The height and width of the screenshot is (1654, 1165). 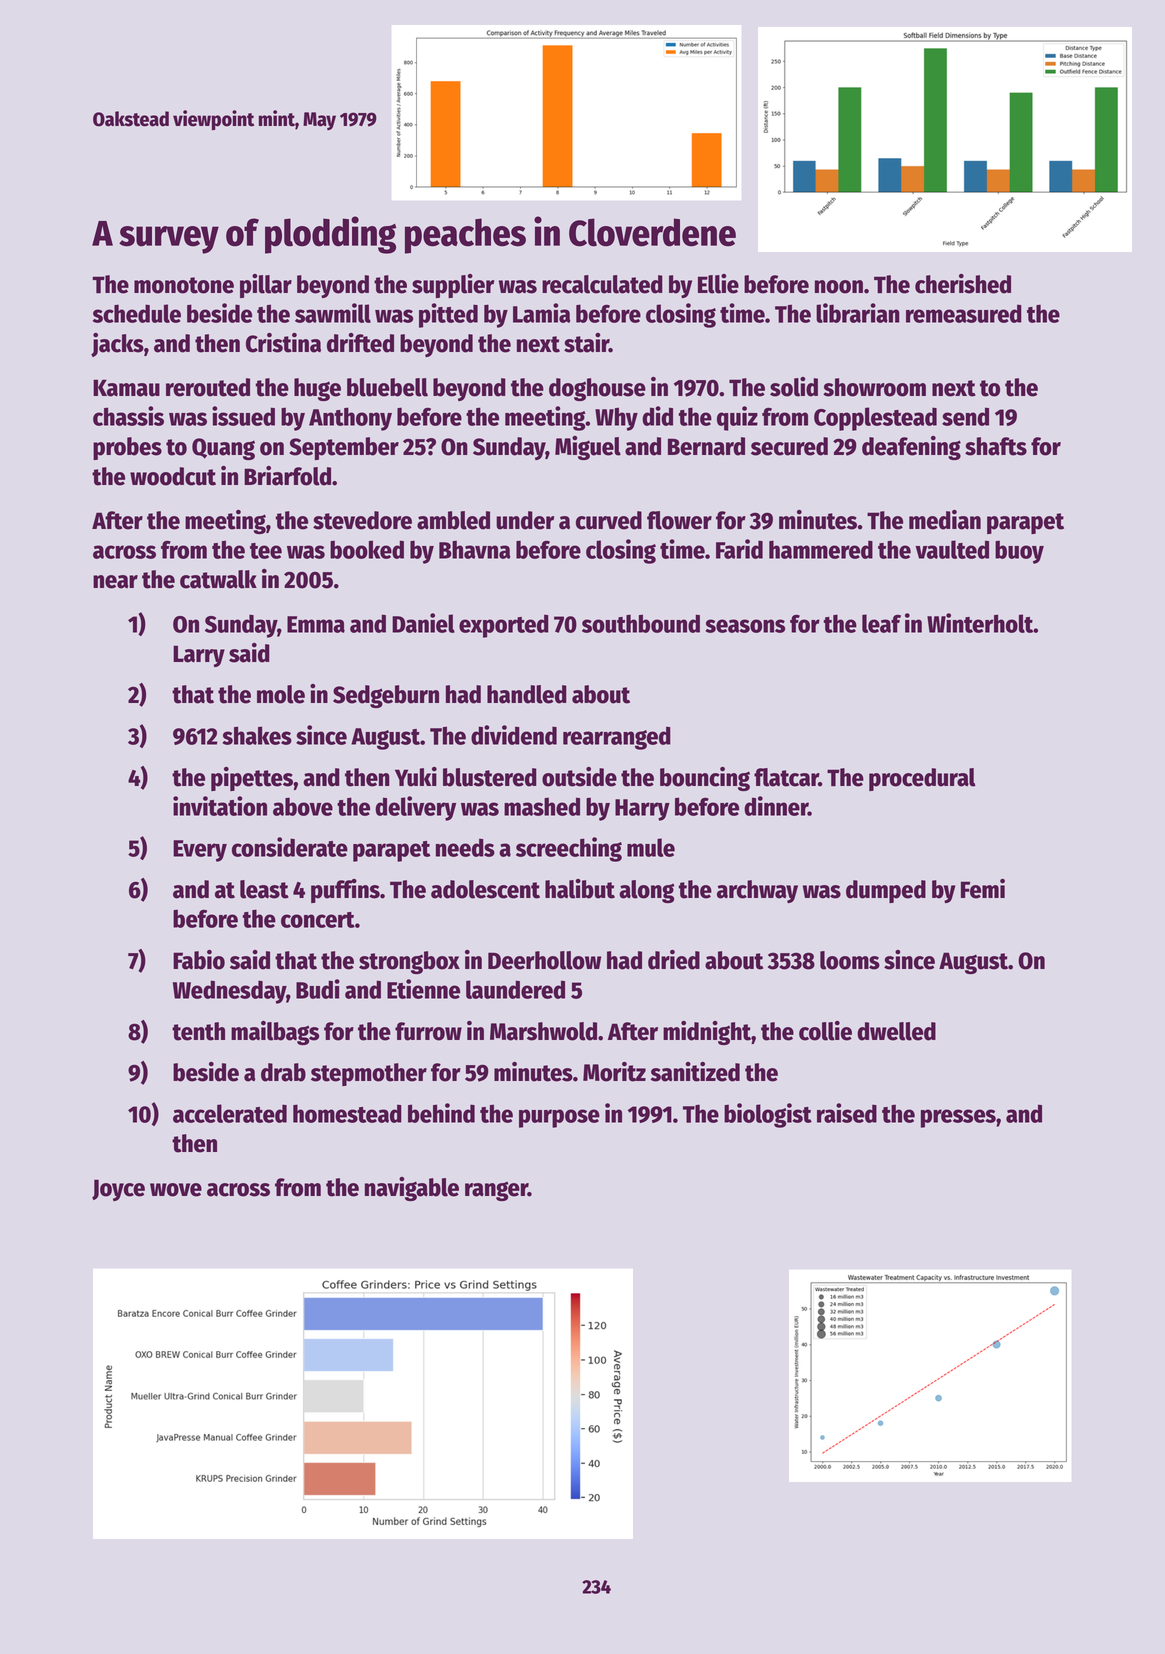 I want to click on accelerated, so click(x=230, y=1113).
